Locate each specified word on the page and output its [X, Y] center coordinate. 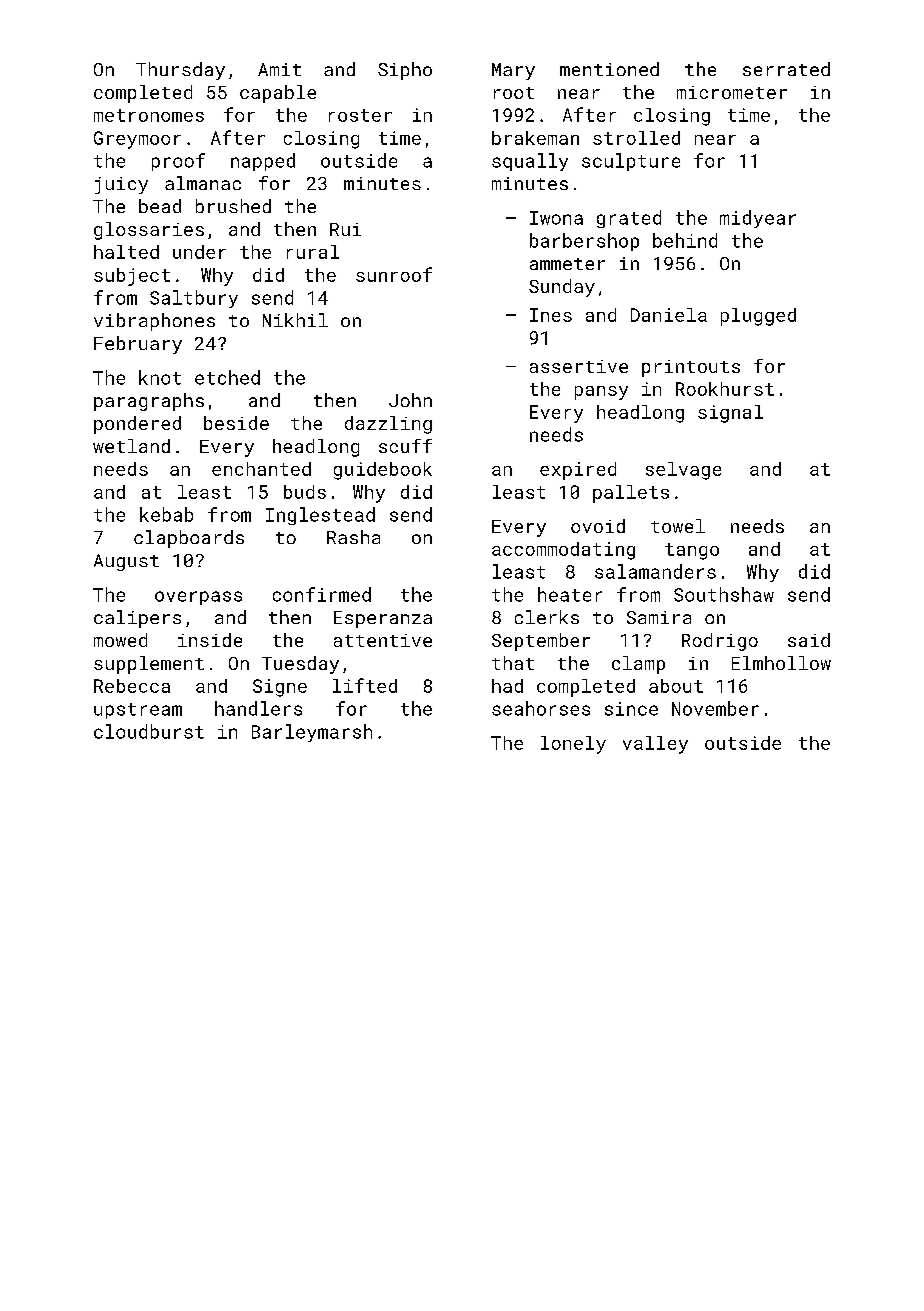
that [513, 663]
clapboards [189, 539]
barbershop [584, 242]
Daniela [669, 315]
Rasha [353, 537]
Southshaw [724, 594]
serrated [786, 69]
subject [132, 277]
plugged [758, 317]
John [410, 400]
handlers [258, 708]
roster [360, 115]
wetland [131, 446]
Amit [279, 69]
